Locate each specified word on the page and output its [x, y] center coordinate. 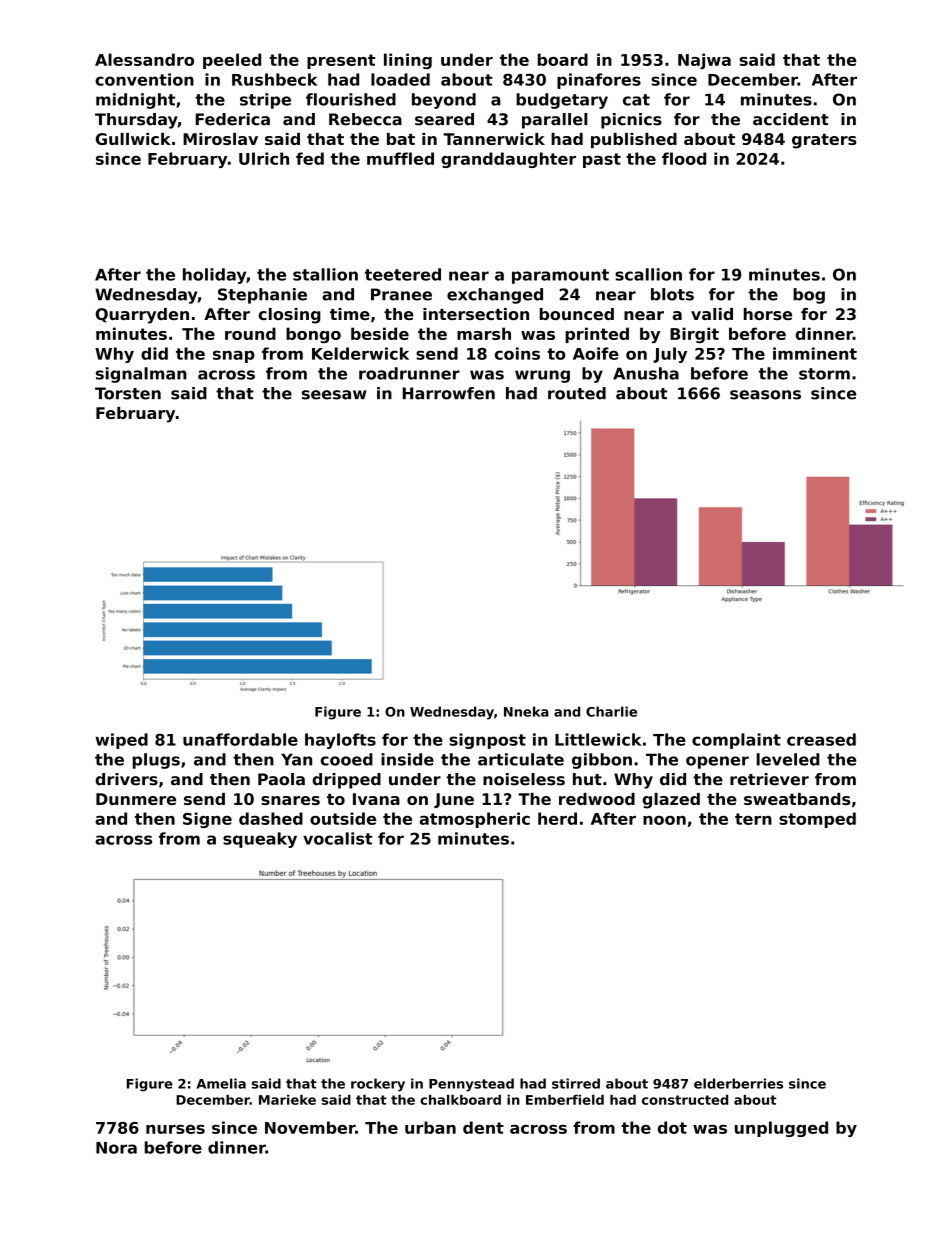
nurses [175, 1129]
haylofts [340, 741]
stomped [817, 820]
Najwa [704, 61]
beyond [444, 101]
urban [430, 1127]
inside [407, 759]
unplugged [781, 1129]
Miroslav [220, 139]
